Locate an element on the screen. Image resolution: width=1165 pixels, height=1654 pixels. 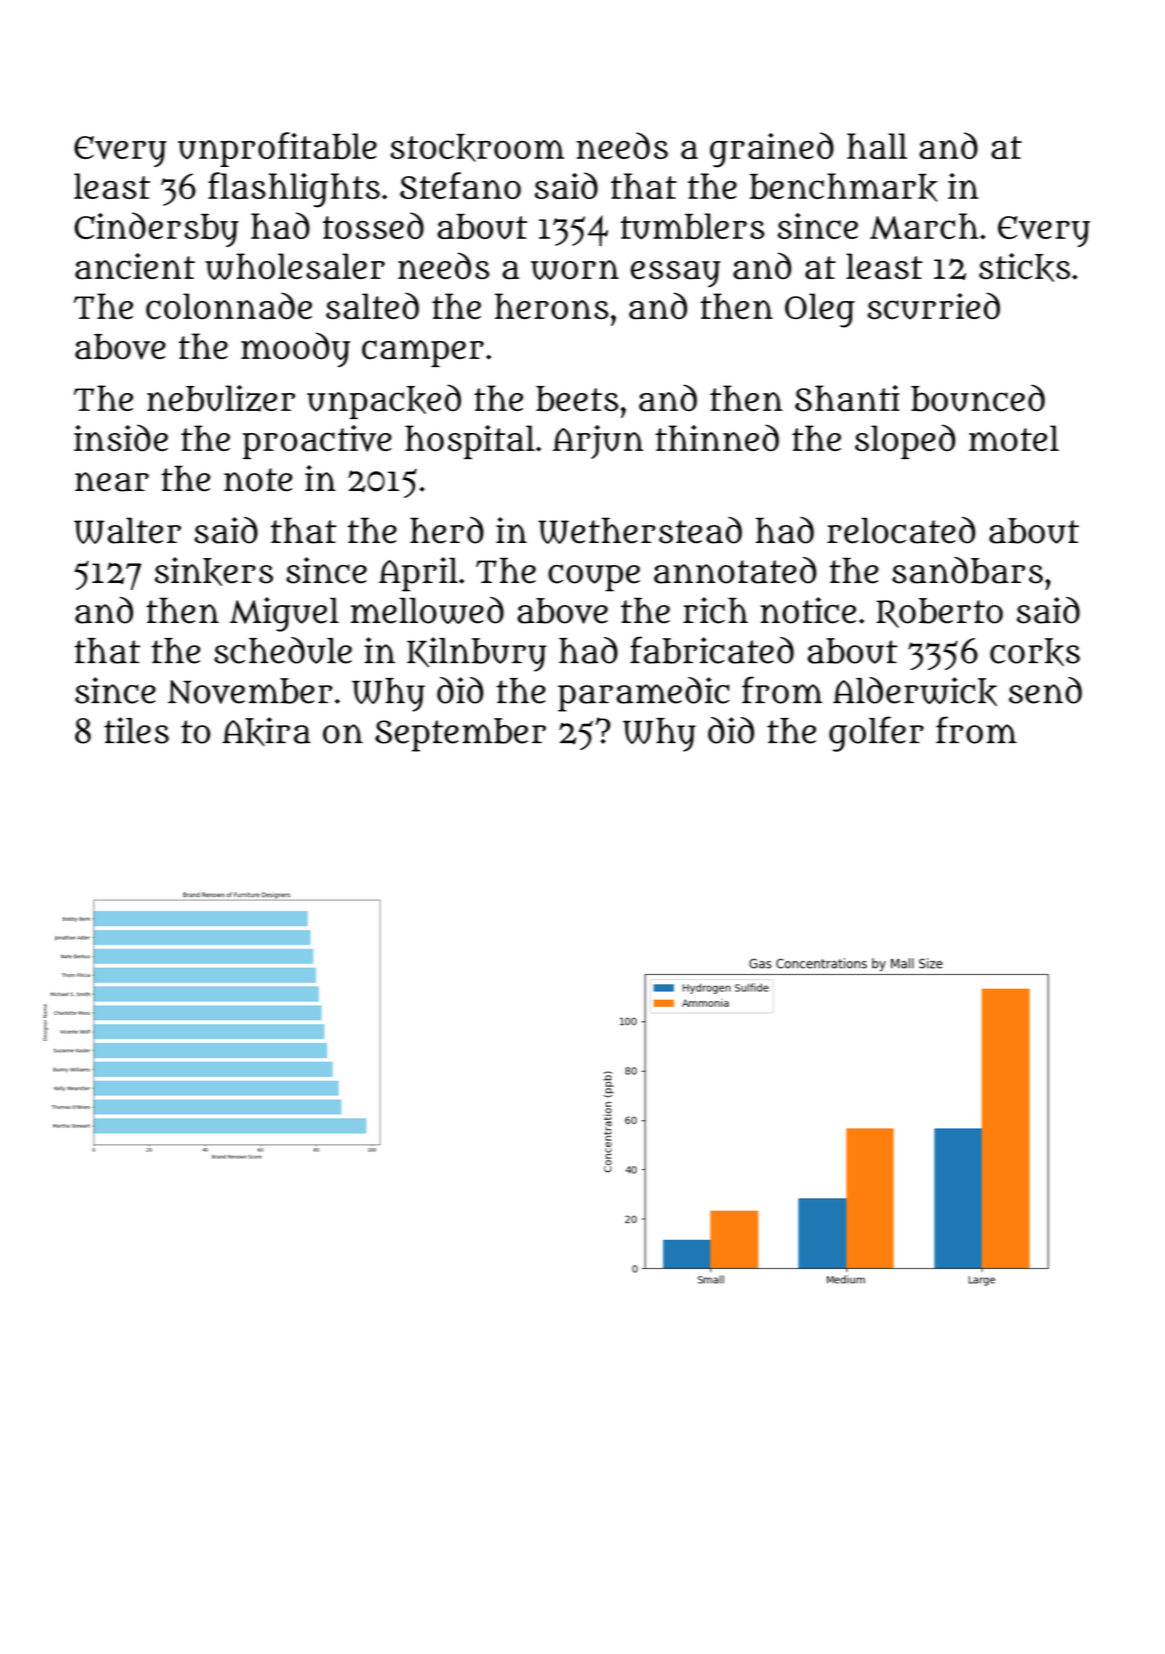
unprofitable is located at coordinates (277, 149).
